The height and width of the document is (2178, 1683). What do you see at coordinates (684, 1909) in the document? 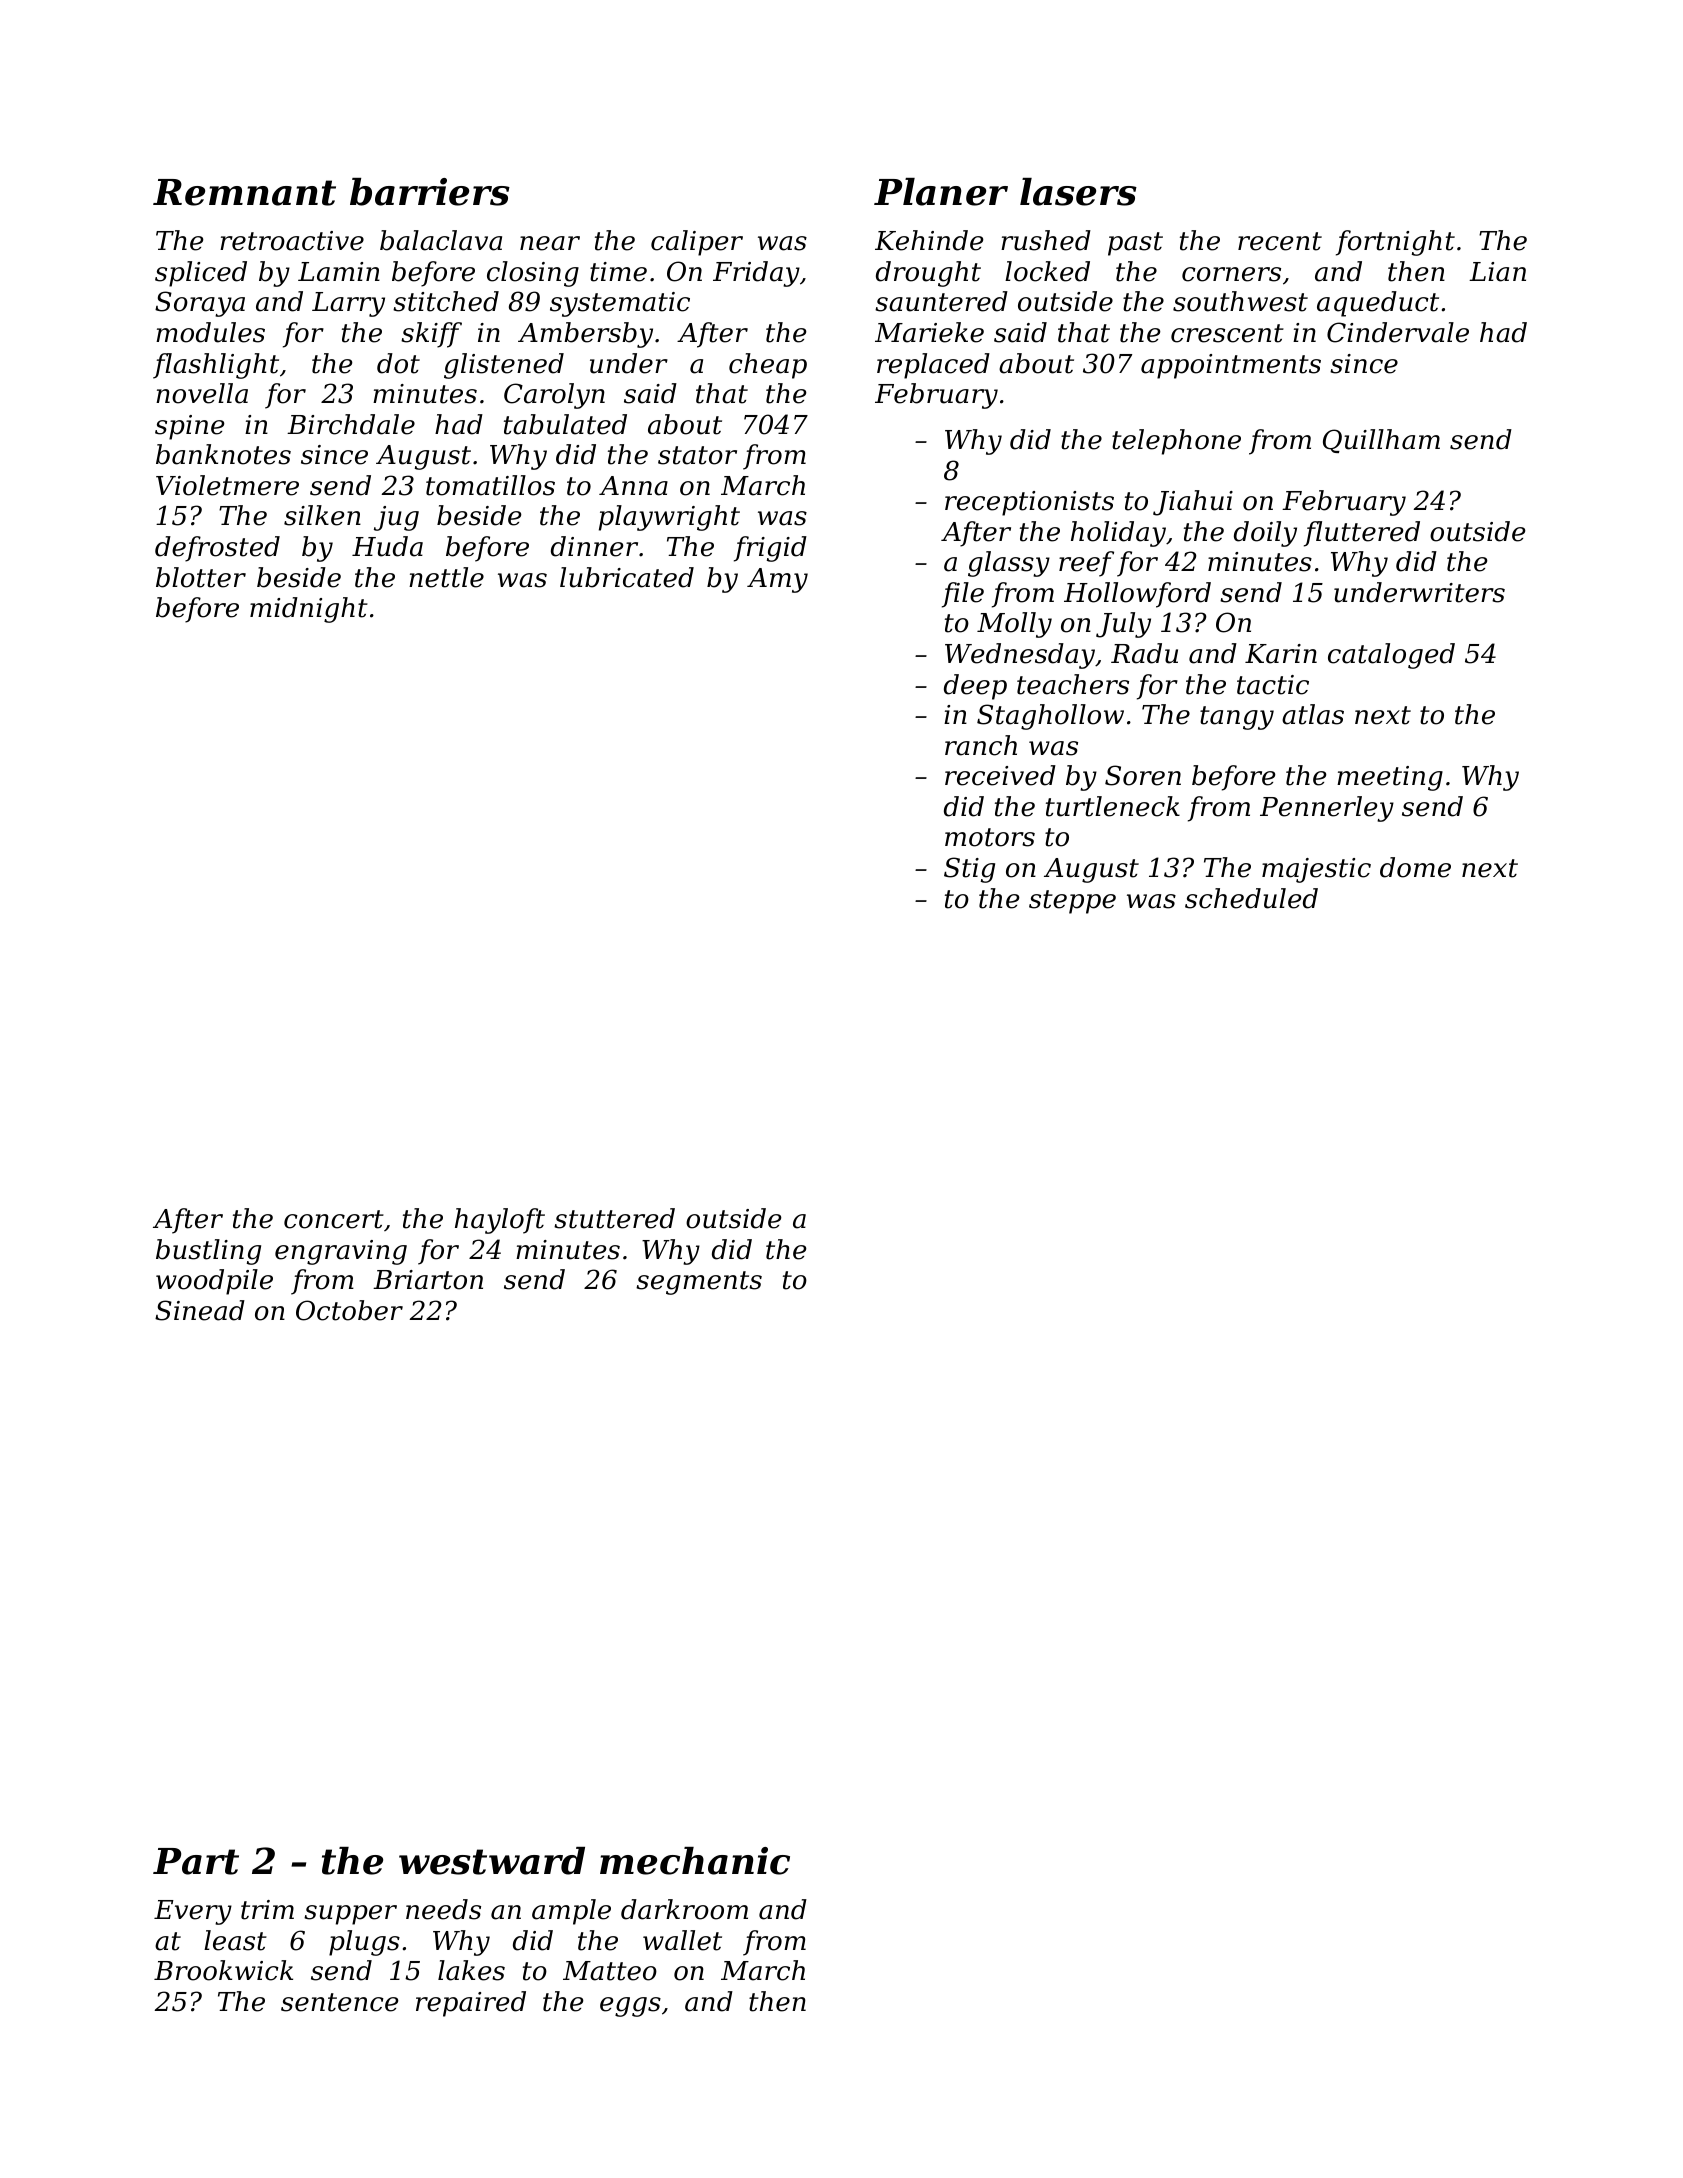
I see `darkroom` at bounding box center [684, 1909].
